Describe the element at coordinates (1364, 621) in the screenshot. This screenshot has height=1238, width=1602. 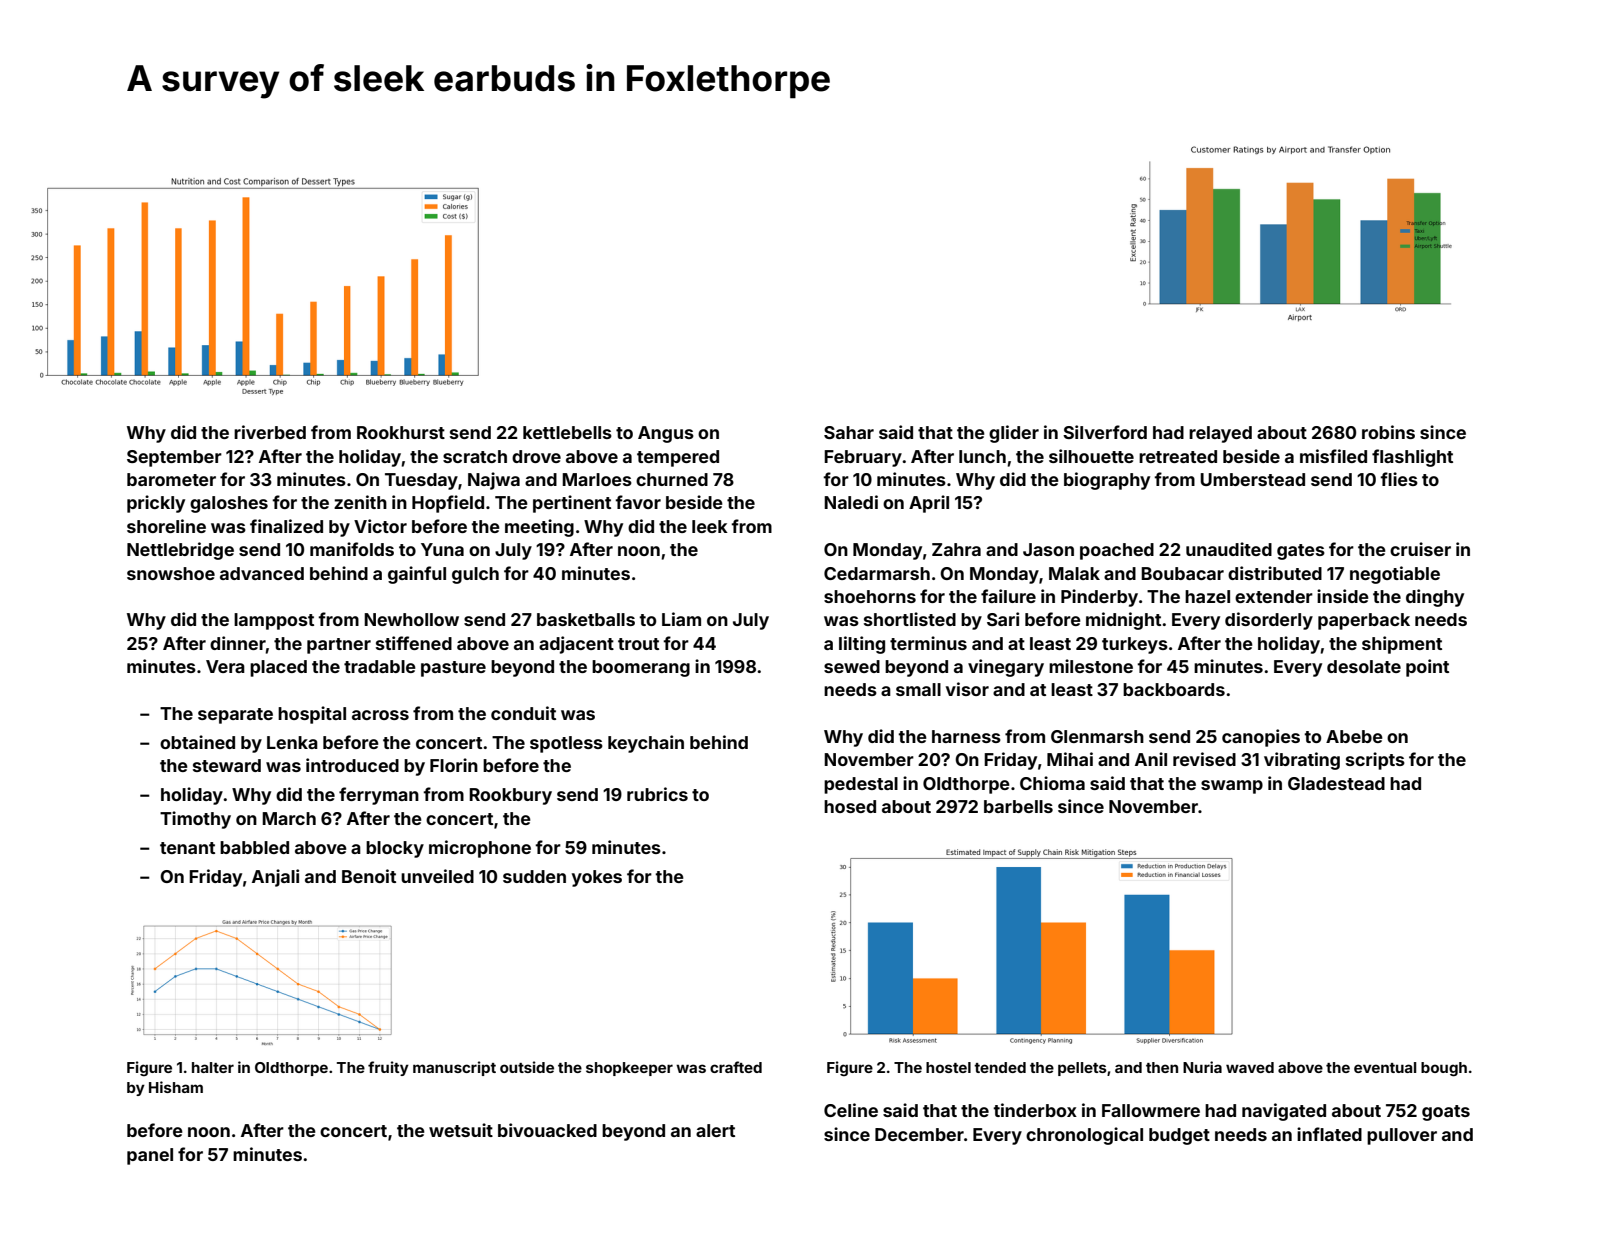
I see `paperback` at that location.
